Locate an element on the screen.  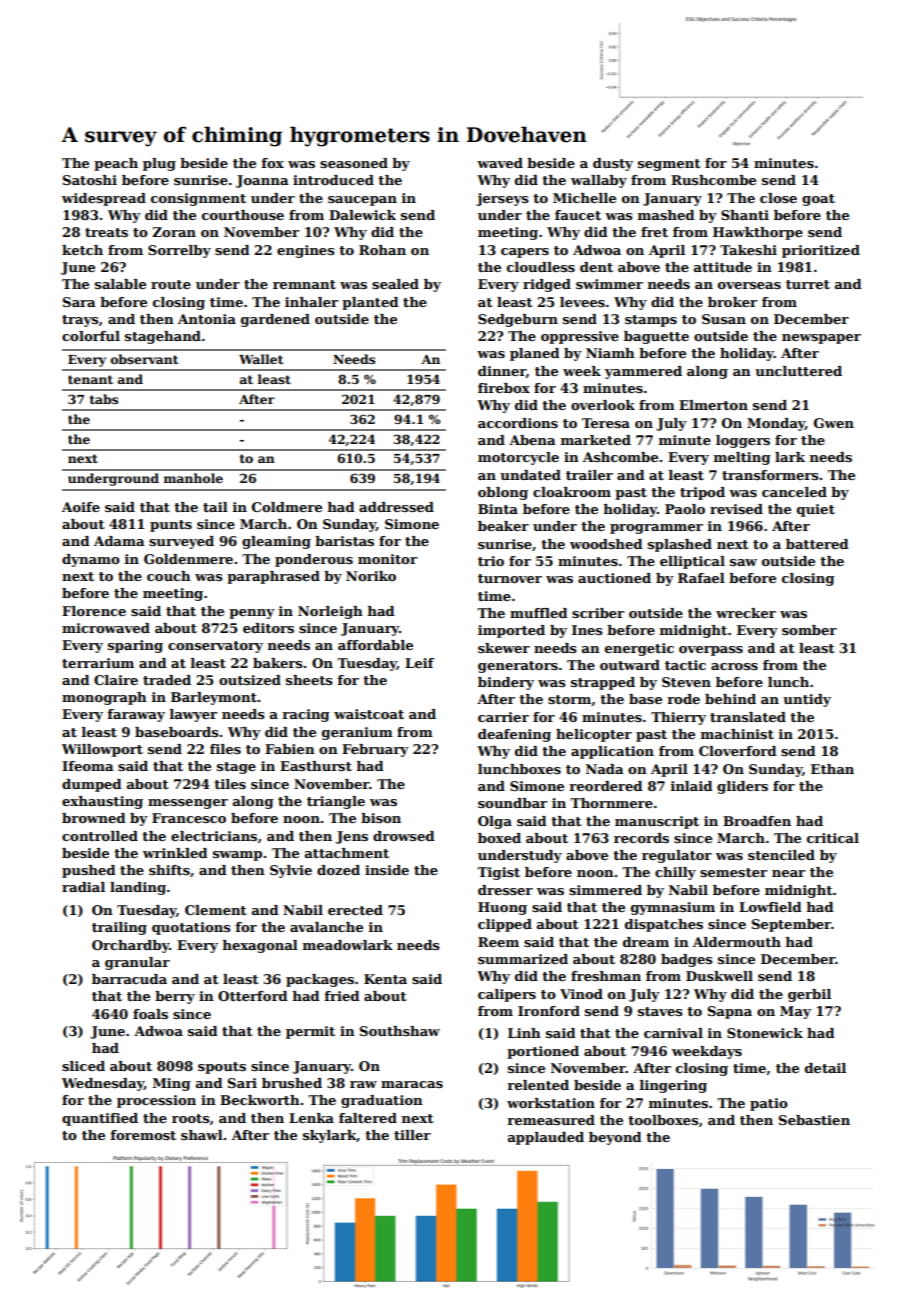
gymnasium is located at coordinates (673, 908).
